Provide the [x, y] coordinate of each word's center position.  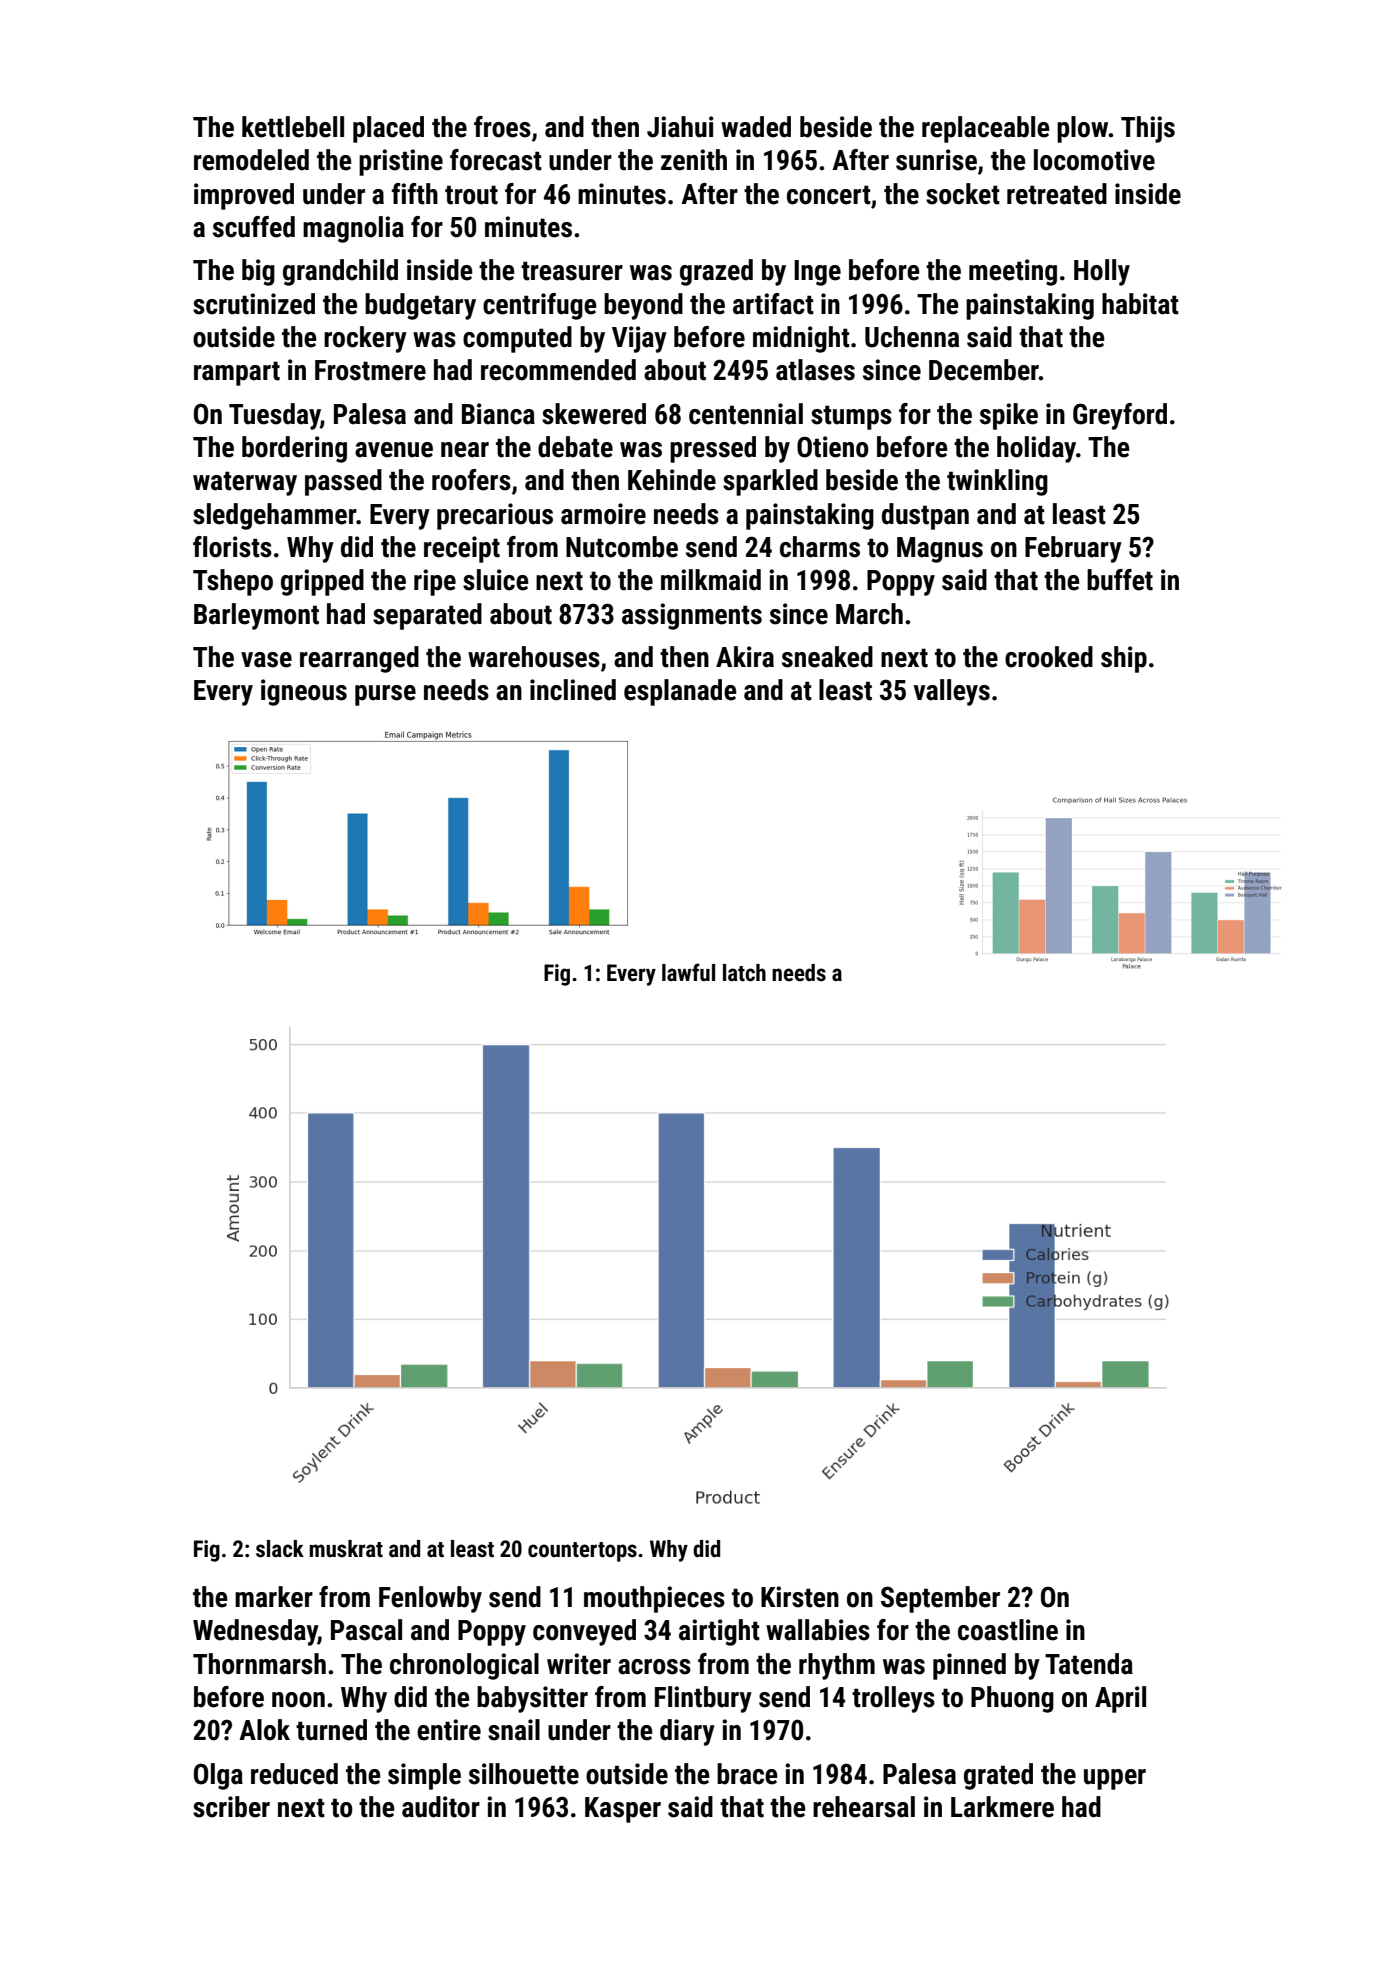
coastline [1008, 1630]
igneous [304, 692]
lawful [688, 972]
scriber [231, 1807]
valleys [952, 692]
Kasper [623, 1810]
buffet [1120, 580]
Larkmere [1002, 1807]
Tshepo [233, 582]
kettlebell [293, 127]
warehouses [534, 657]
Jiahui [680, 127]
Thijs [1148, 129]
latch [744, 973]
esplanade [680, 692]
